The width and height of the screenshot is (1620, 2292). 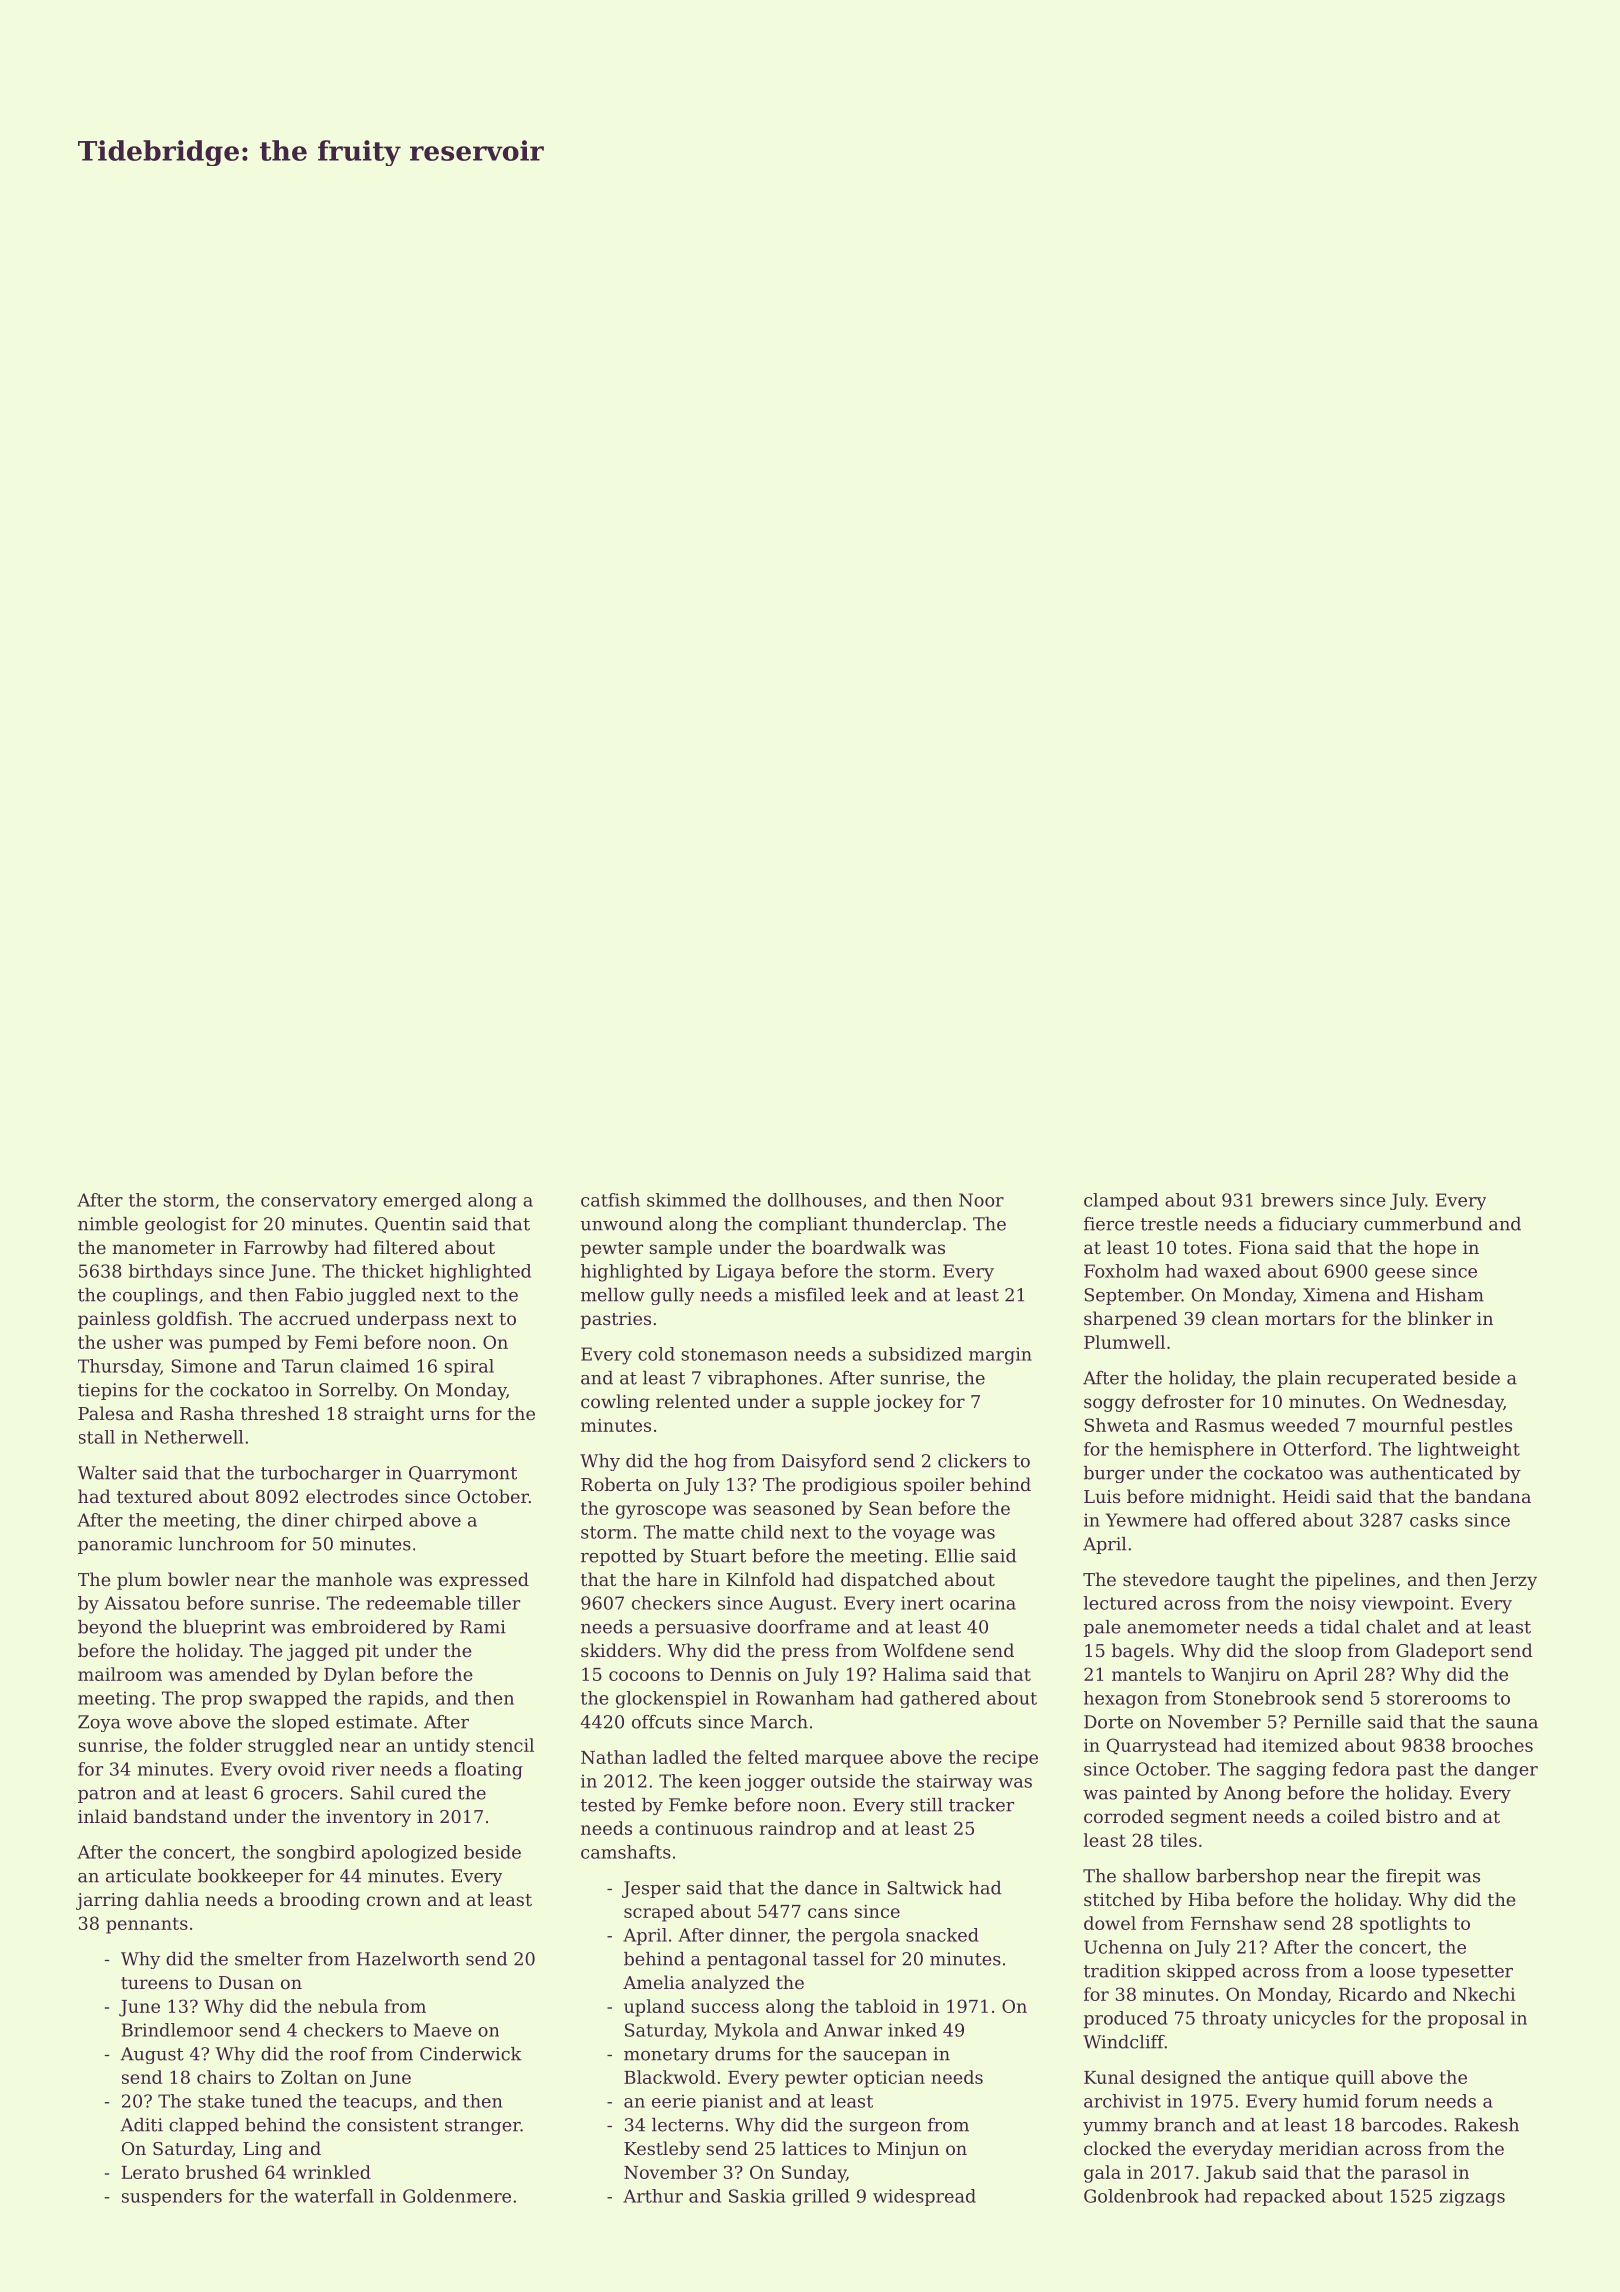 I want to click on itemized, so click(x=1300, y=1745).
